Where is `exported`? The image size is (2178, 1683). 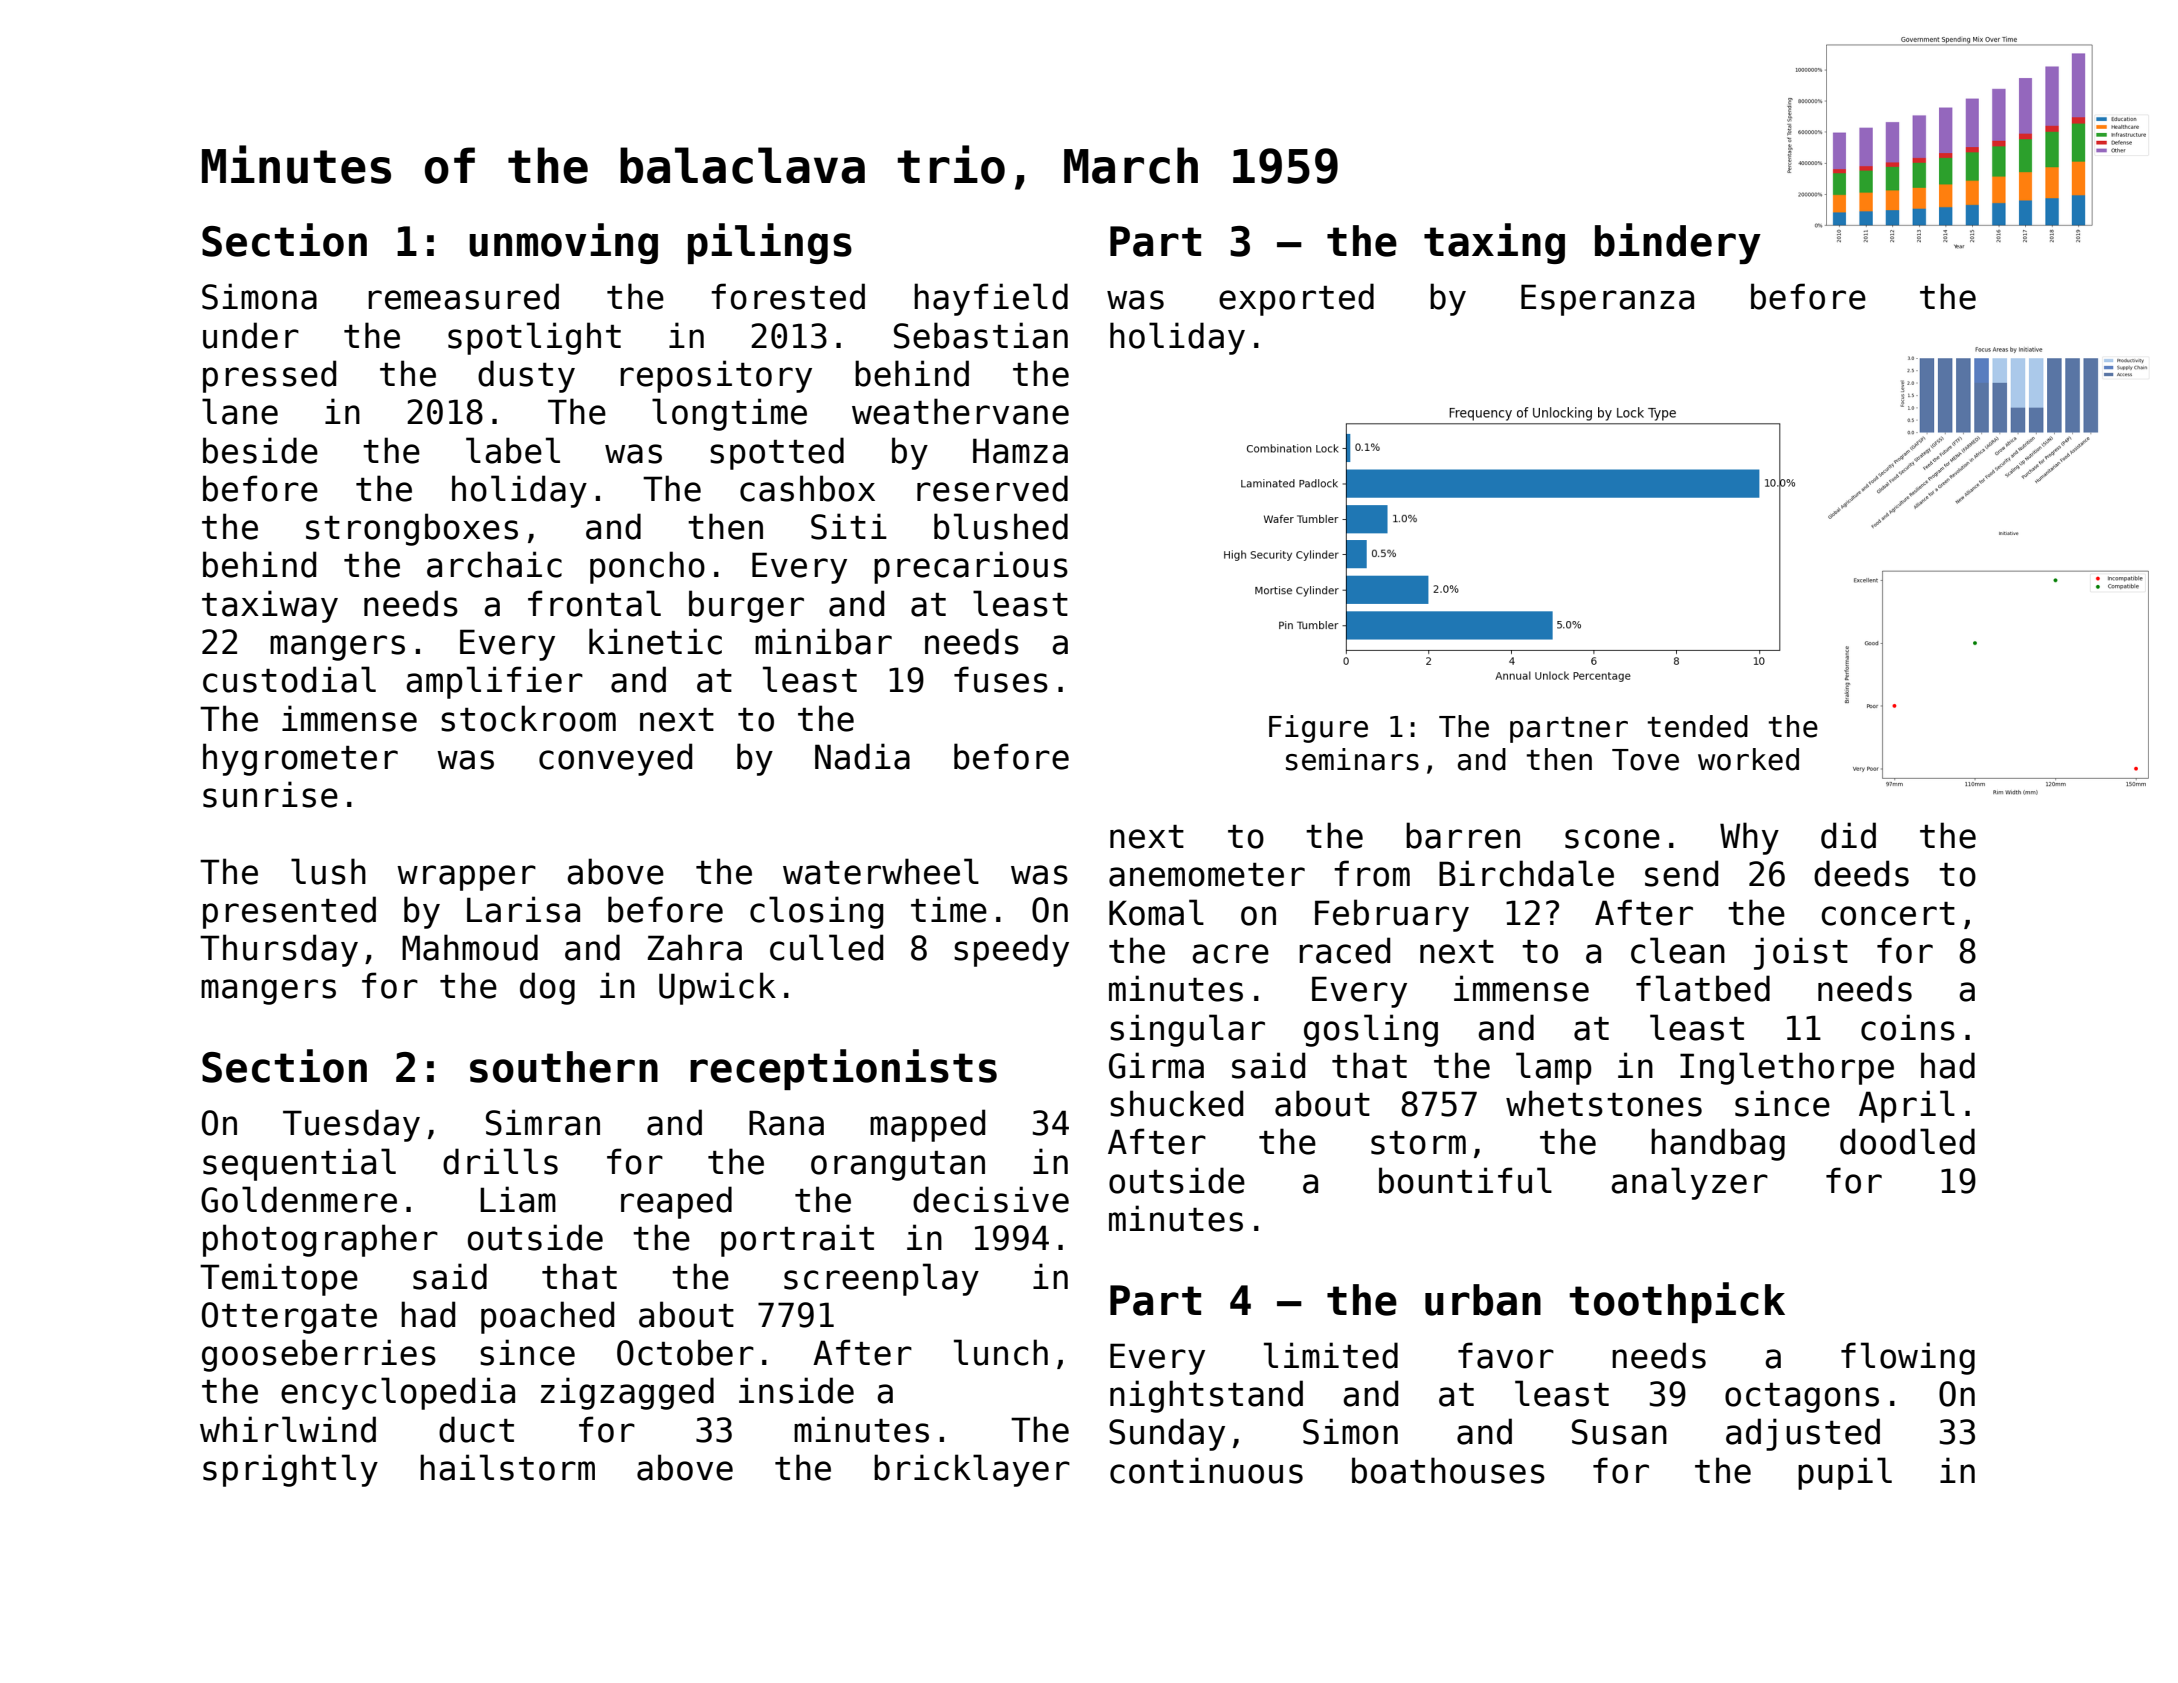
exported is located at coordinates (1296, 299).
